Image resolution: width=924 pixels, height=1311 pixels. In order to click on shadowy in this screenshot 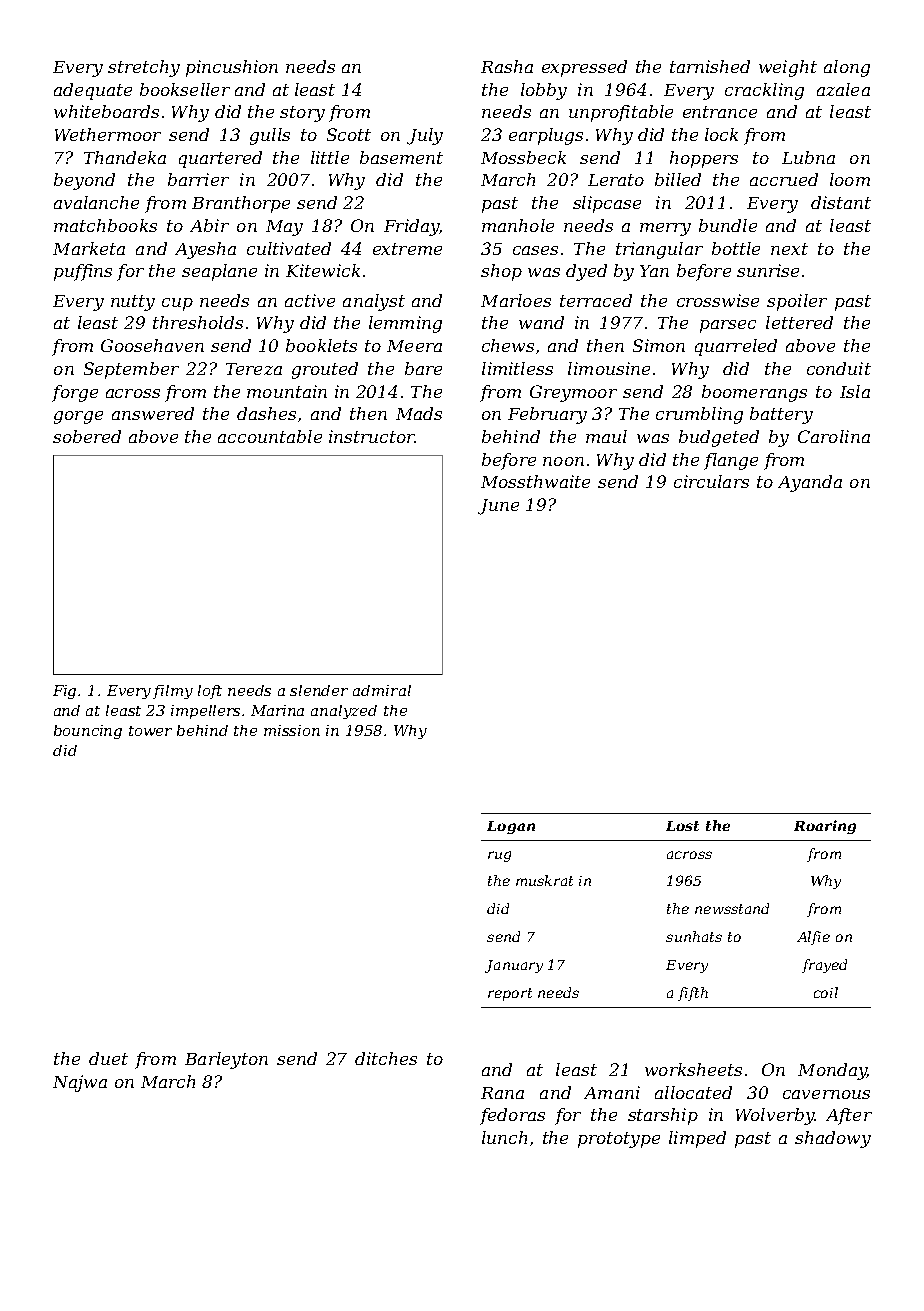, I will do `click(833, 1139)`.
